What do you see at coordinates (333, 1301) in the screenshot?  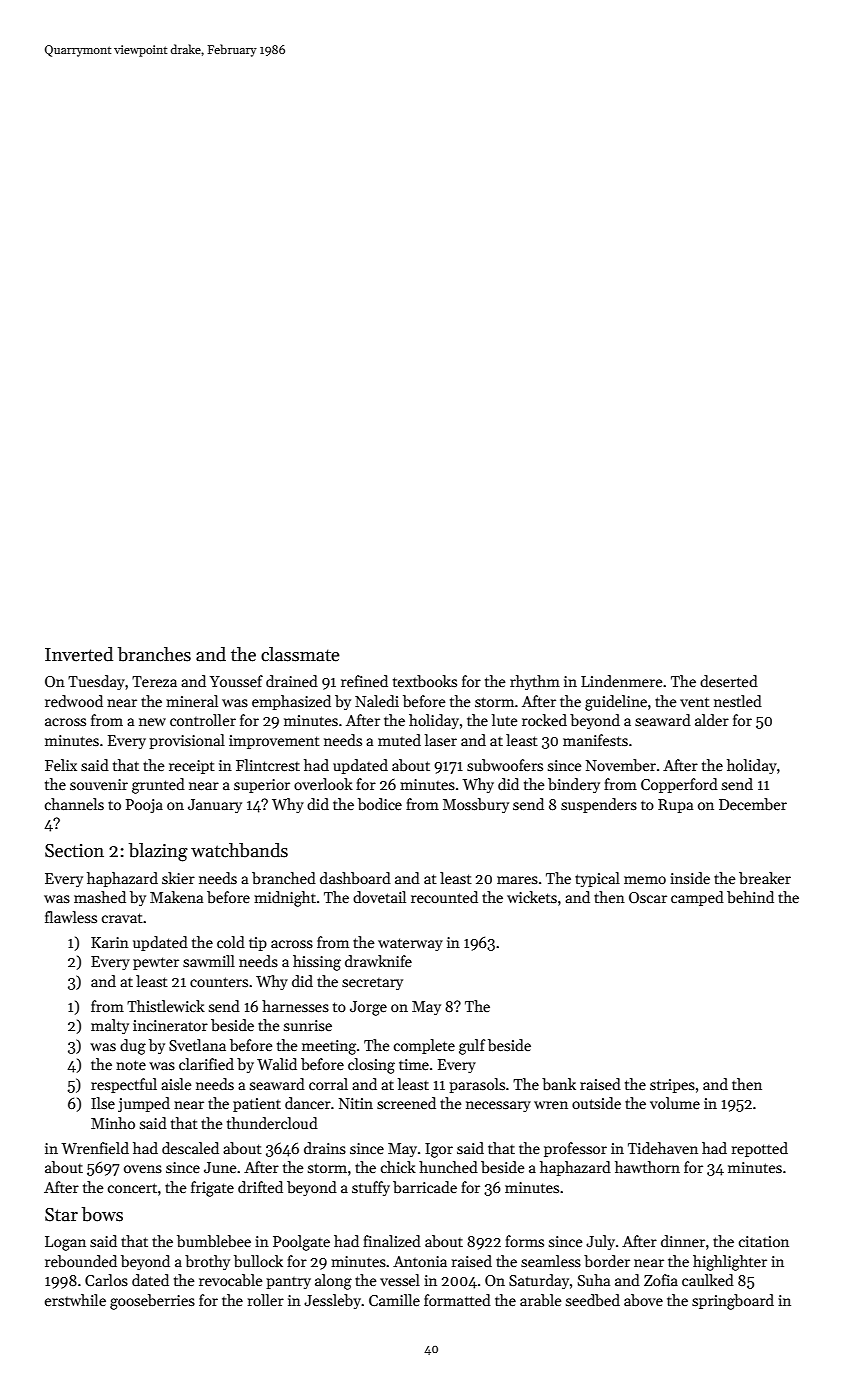 I see `Jessleby` at bounding box center [333, 1301].
